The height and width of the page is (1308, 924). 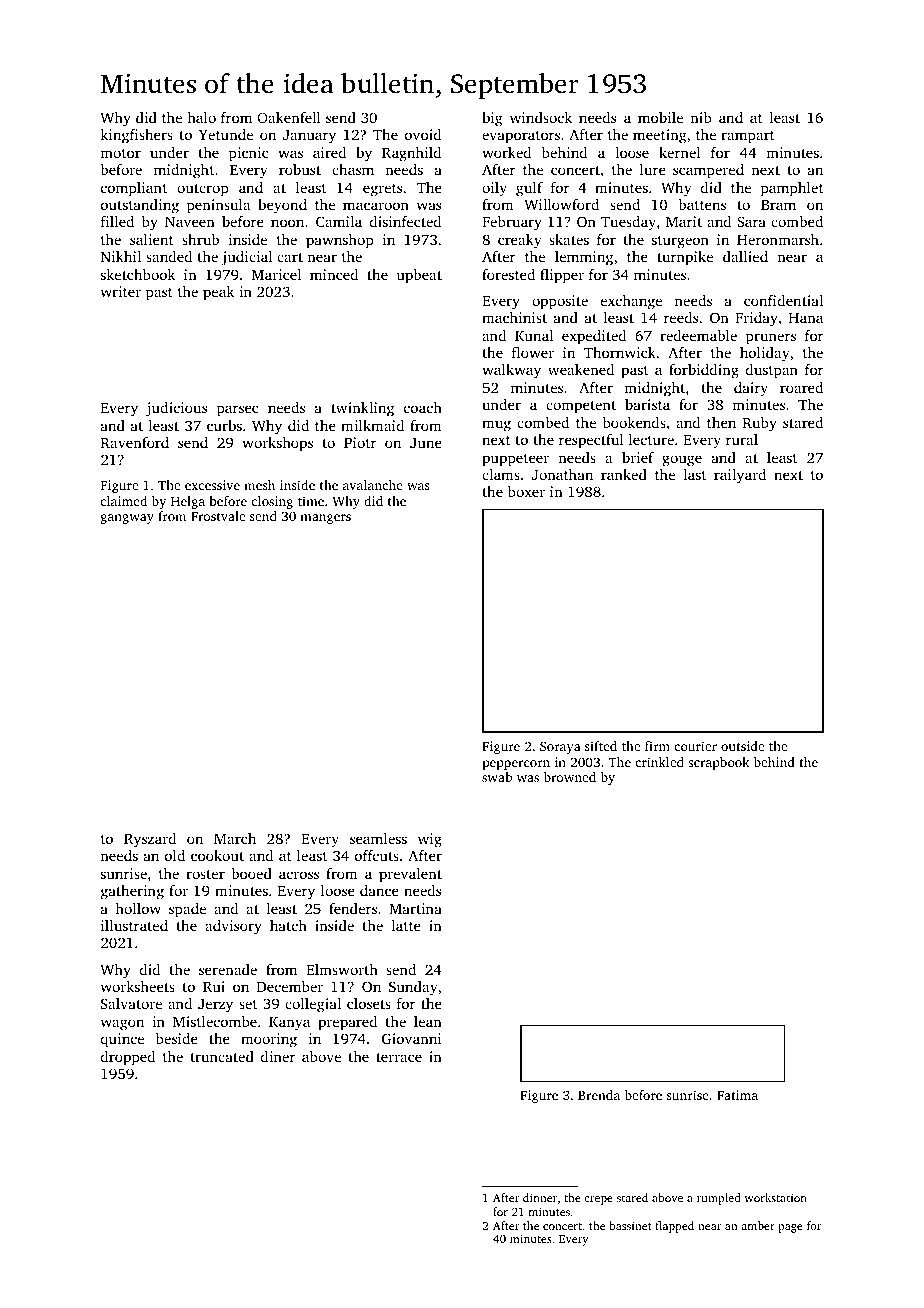 What do you see at coordinates (494, 189) in the page?
I see `oily` at bounding box center [494, 189].
